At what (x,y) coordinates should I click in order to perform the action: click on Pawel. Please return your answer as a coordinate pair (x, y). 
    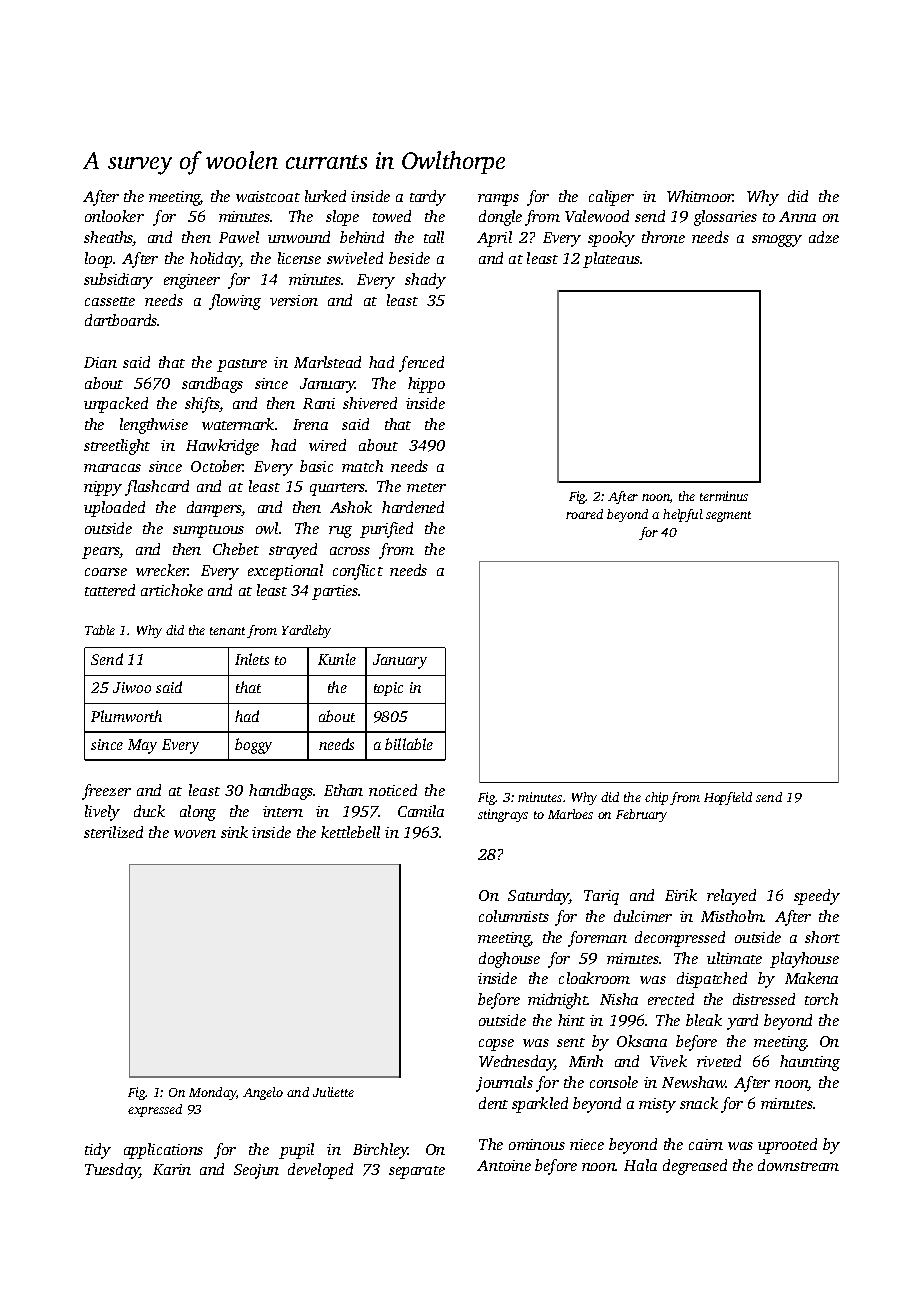
    Looking at the image, I should click on (239, 237).
